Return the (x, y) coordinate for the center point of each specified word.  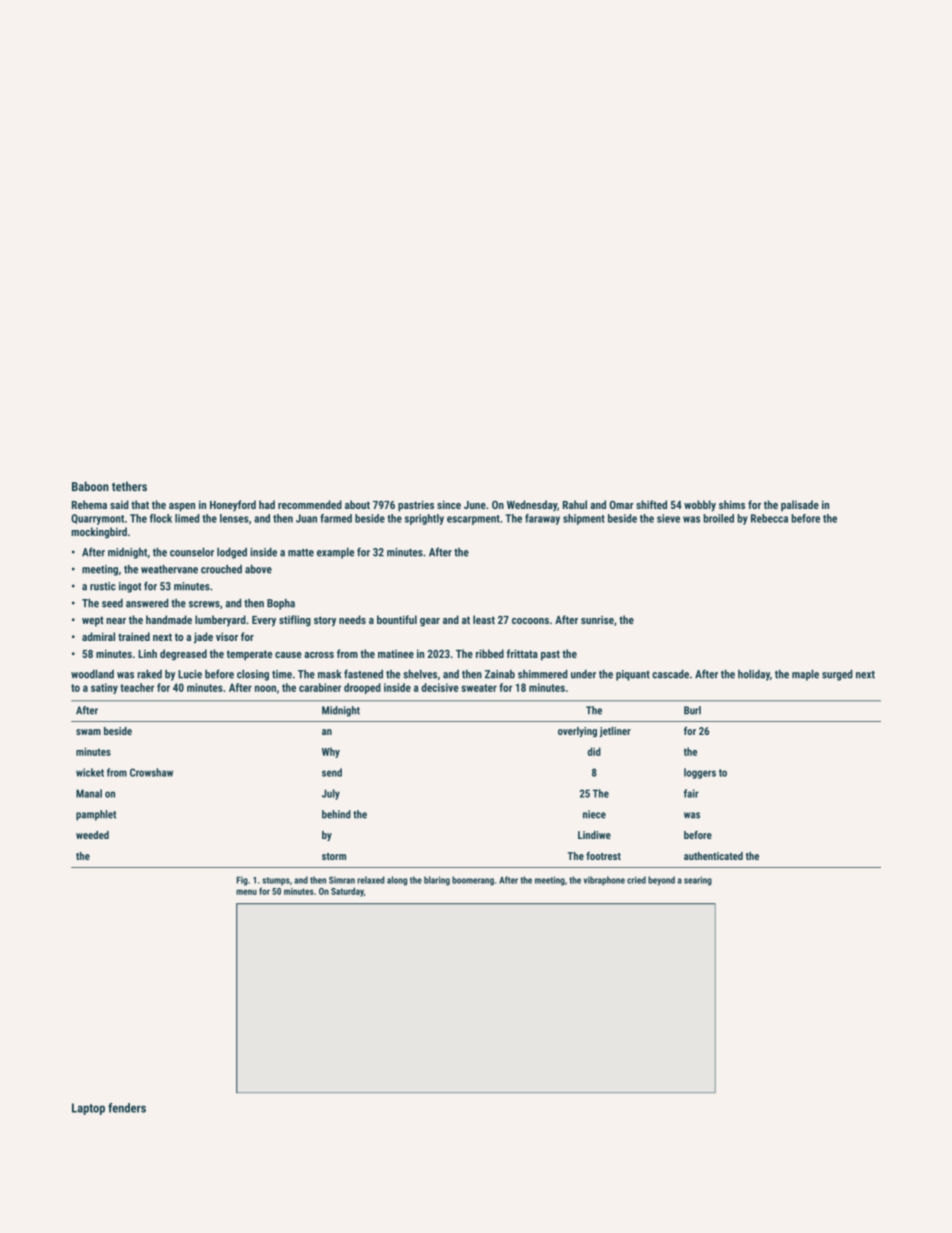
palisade (800, 506)
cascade (670, 674)
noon (265, 688)
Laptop (88, 1109)
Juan (306, 518)
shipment (584, 519)
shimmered (543, 674)
